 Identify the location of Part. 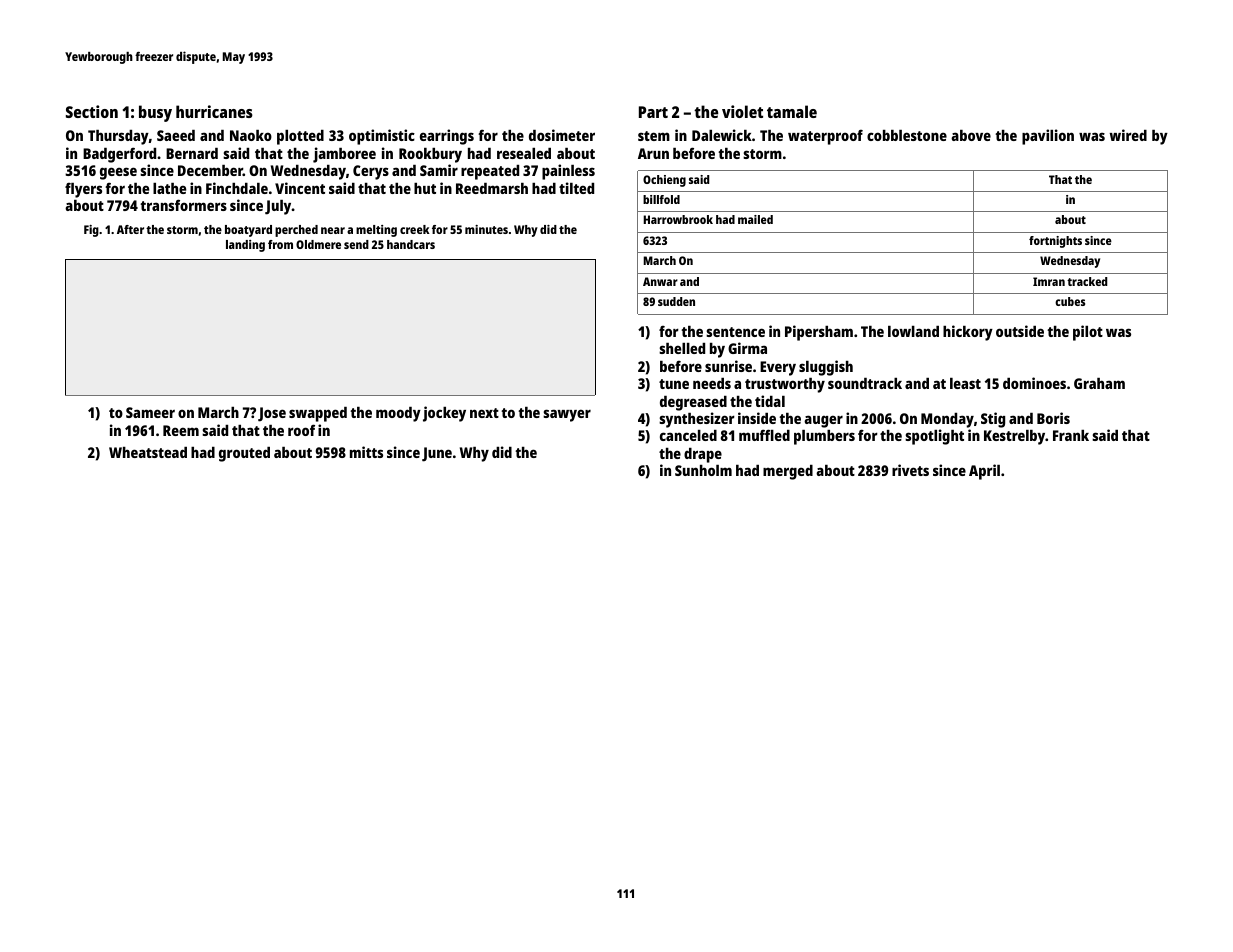
(653, 112).
